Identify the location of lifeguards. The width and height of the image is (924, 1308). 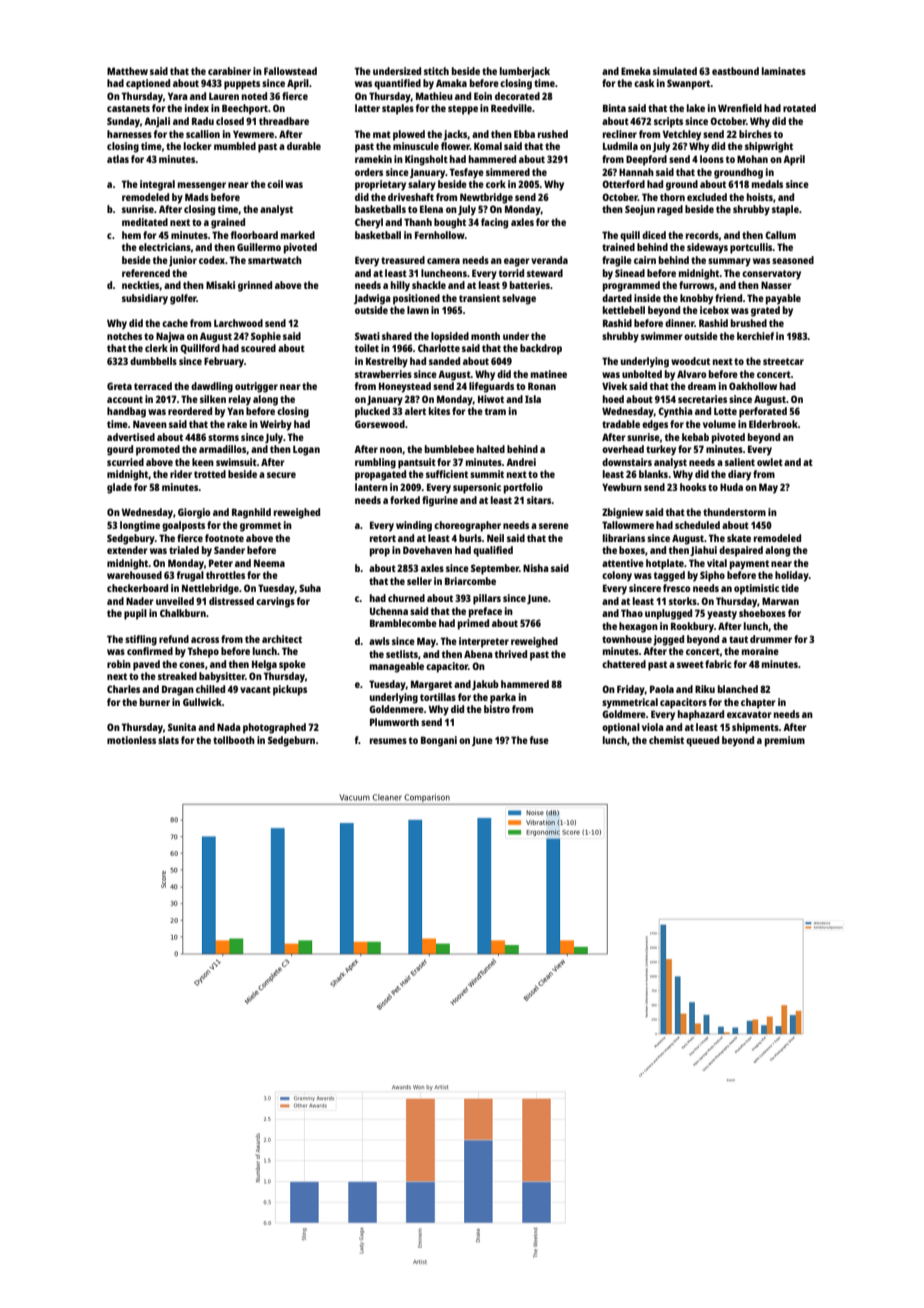
(491, 387).
